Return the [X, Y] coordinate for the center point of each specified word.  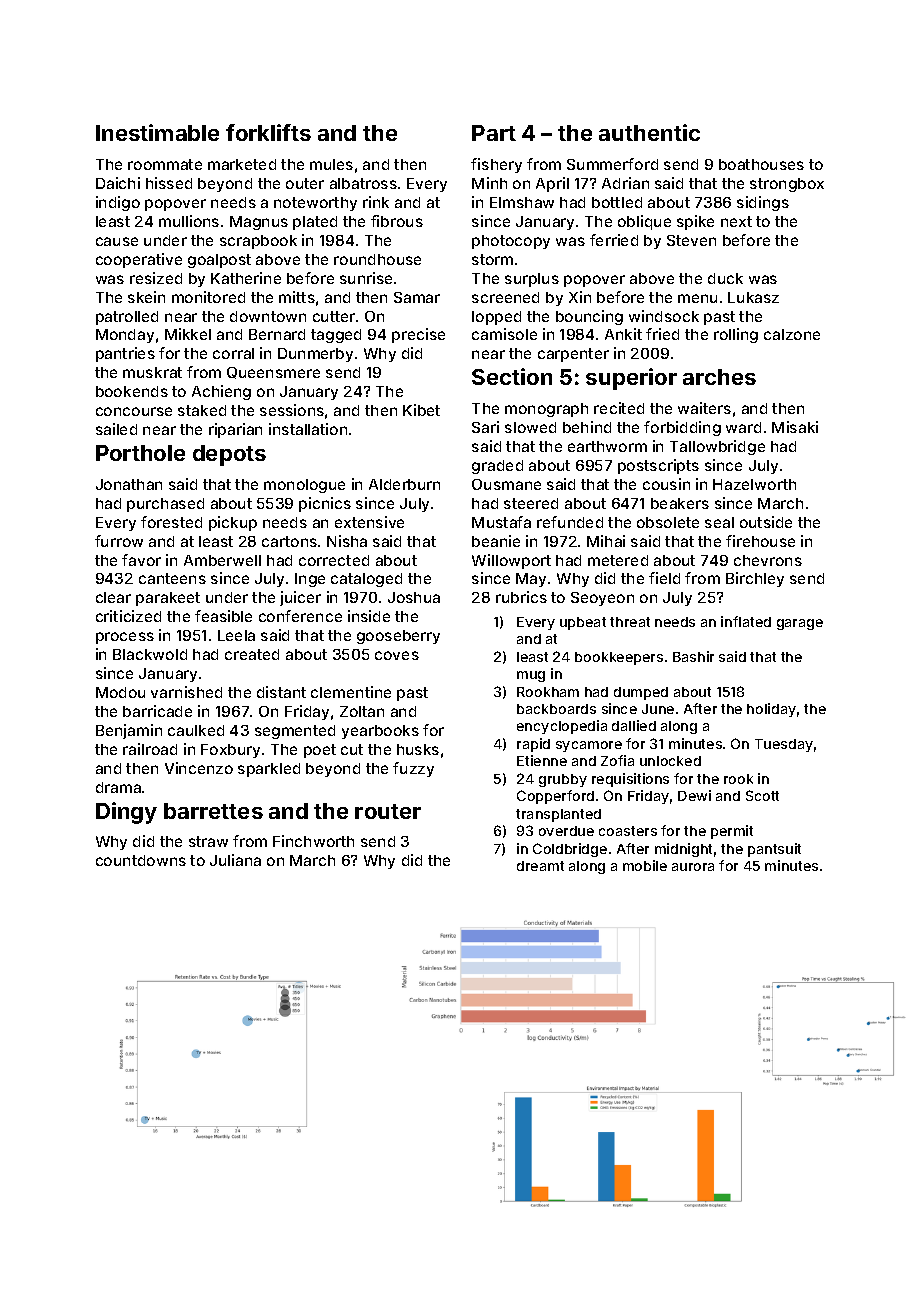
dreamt [540, 866]
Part [494, 133]
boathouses [761, 164]
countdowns [141, 860]
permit [732, 832]
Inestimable [157, 132]
